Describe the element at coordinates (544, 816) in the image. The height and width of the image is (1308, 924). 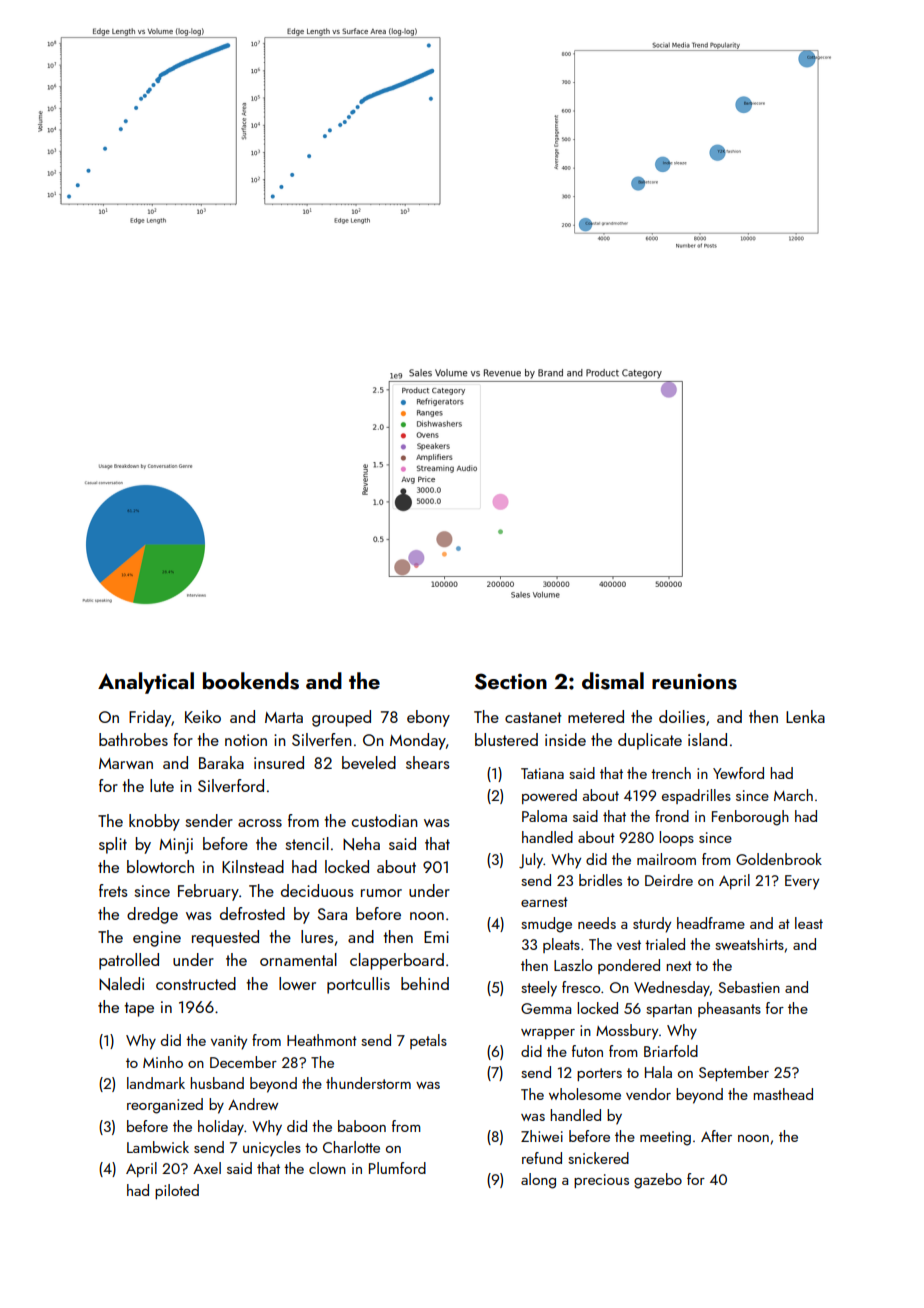
I see `Paloma` at that location.
